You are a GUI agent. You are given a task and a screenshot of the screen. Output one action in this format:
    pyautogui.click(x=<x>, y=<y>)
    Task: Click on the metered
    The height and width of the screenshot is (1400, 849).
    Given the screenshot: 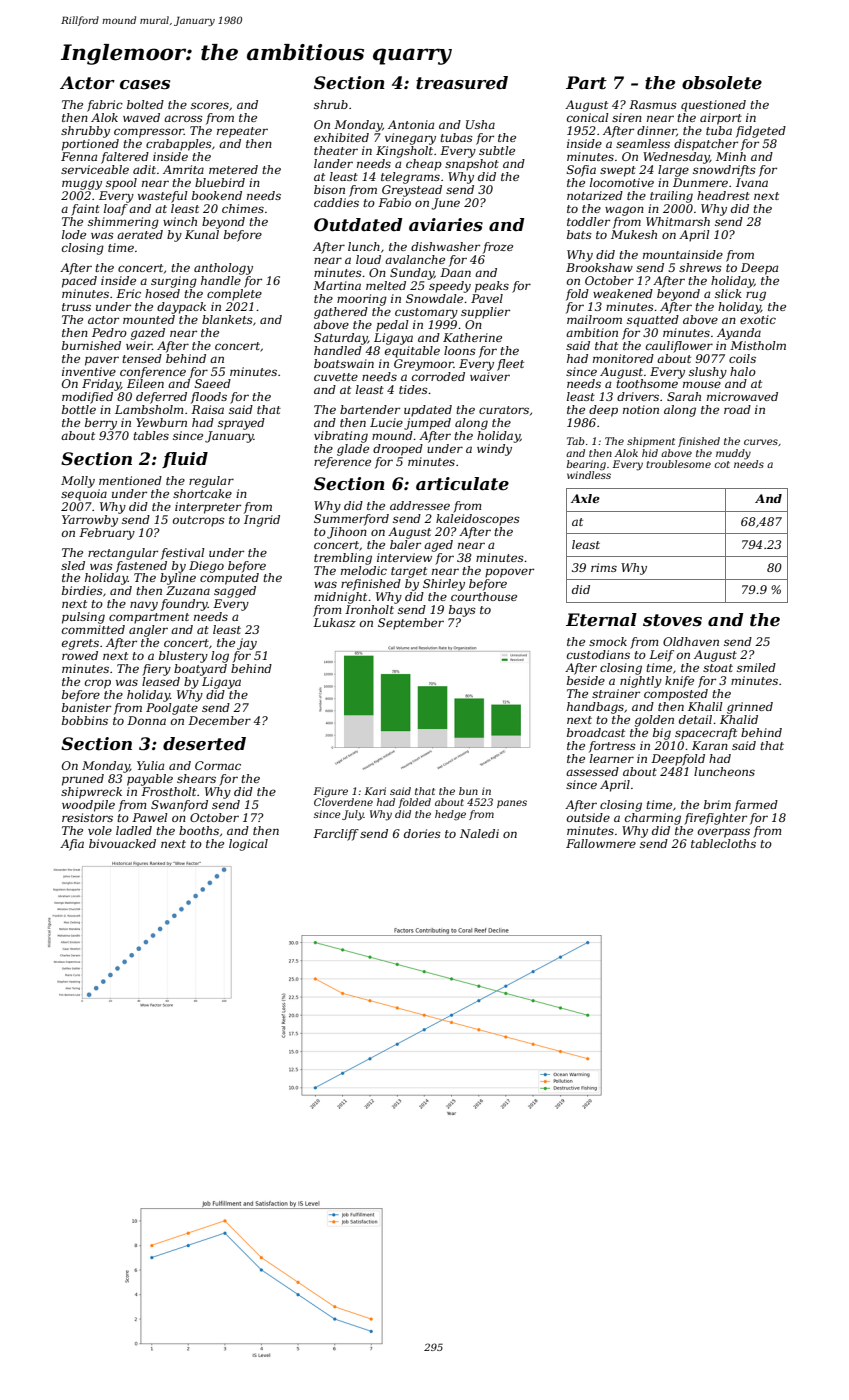 What is the action you would take?
    pyautogui.click(x=233, y=169)
